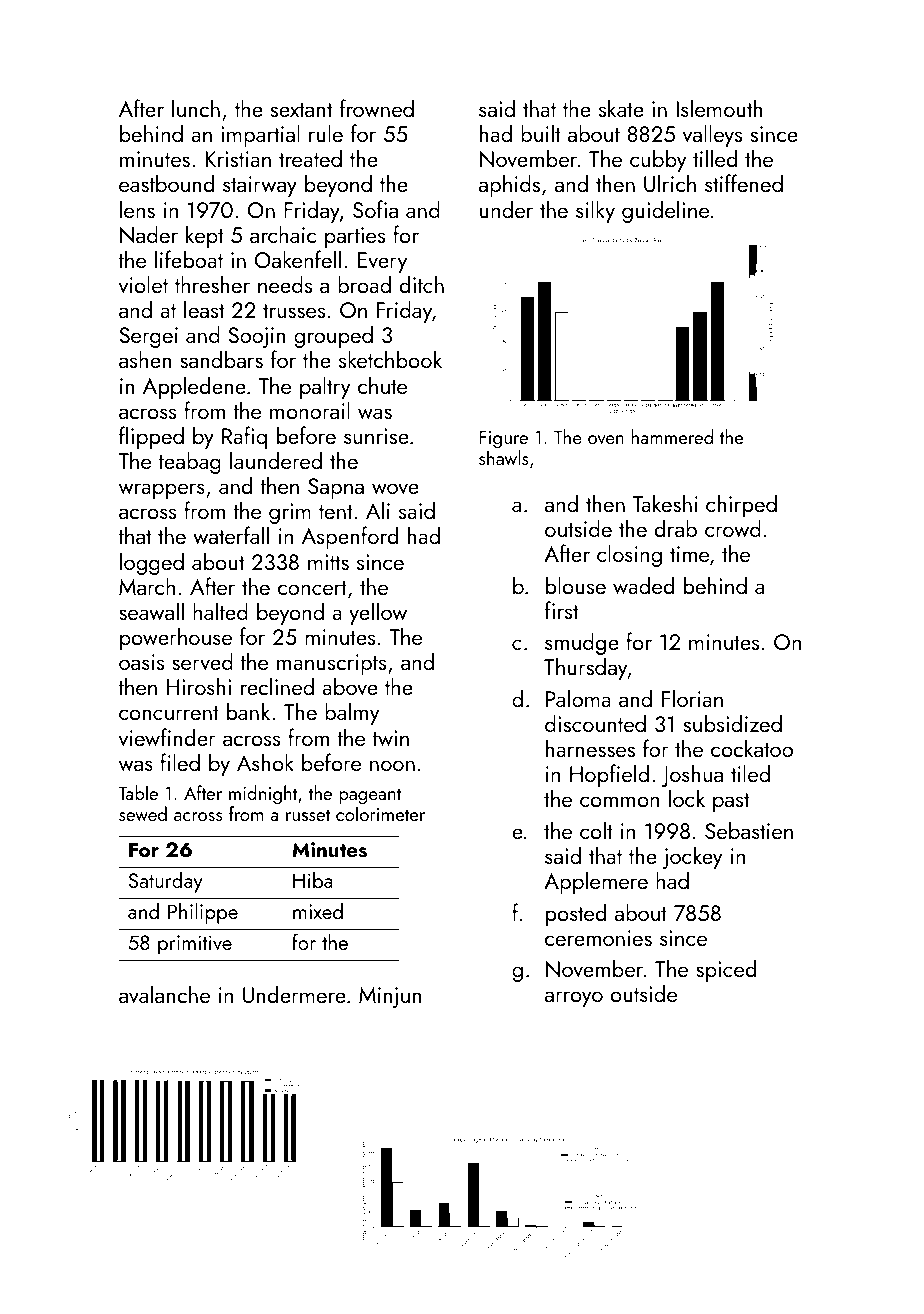  I want to click on lunch, so click(196, 108).
